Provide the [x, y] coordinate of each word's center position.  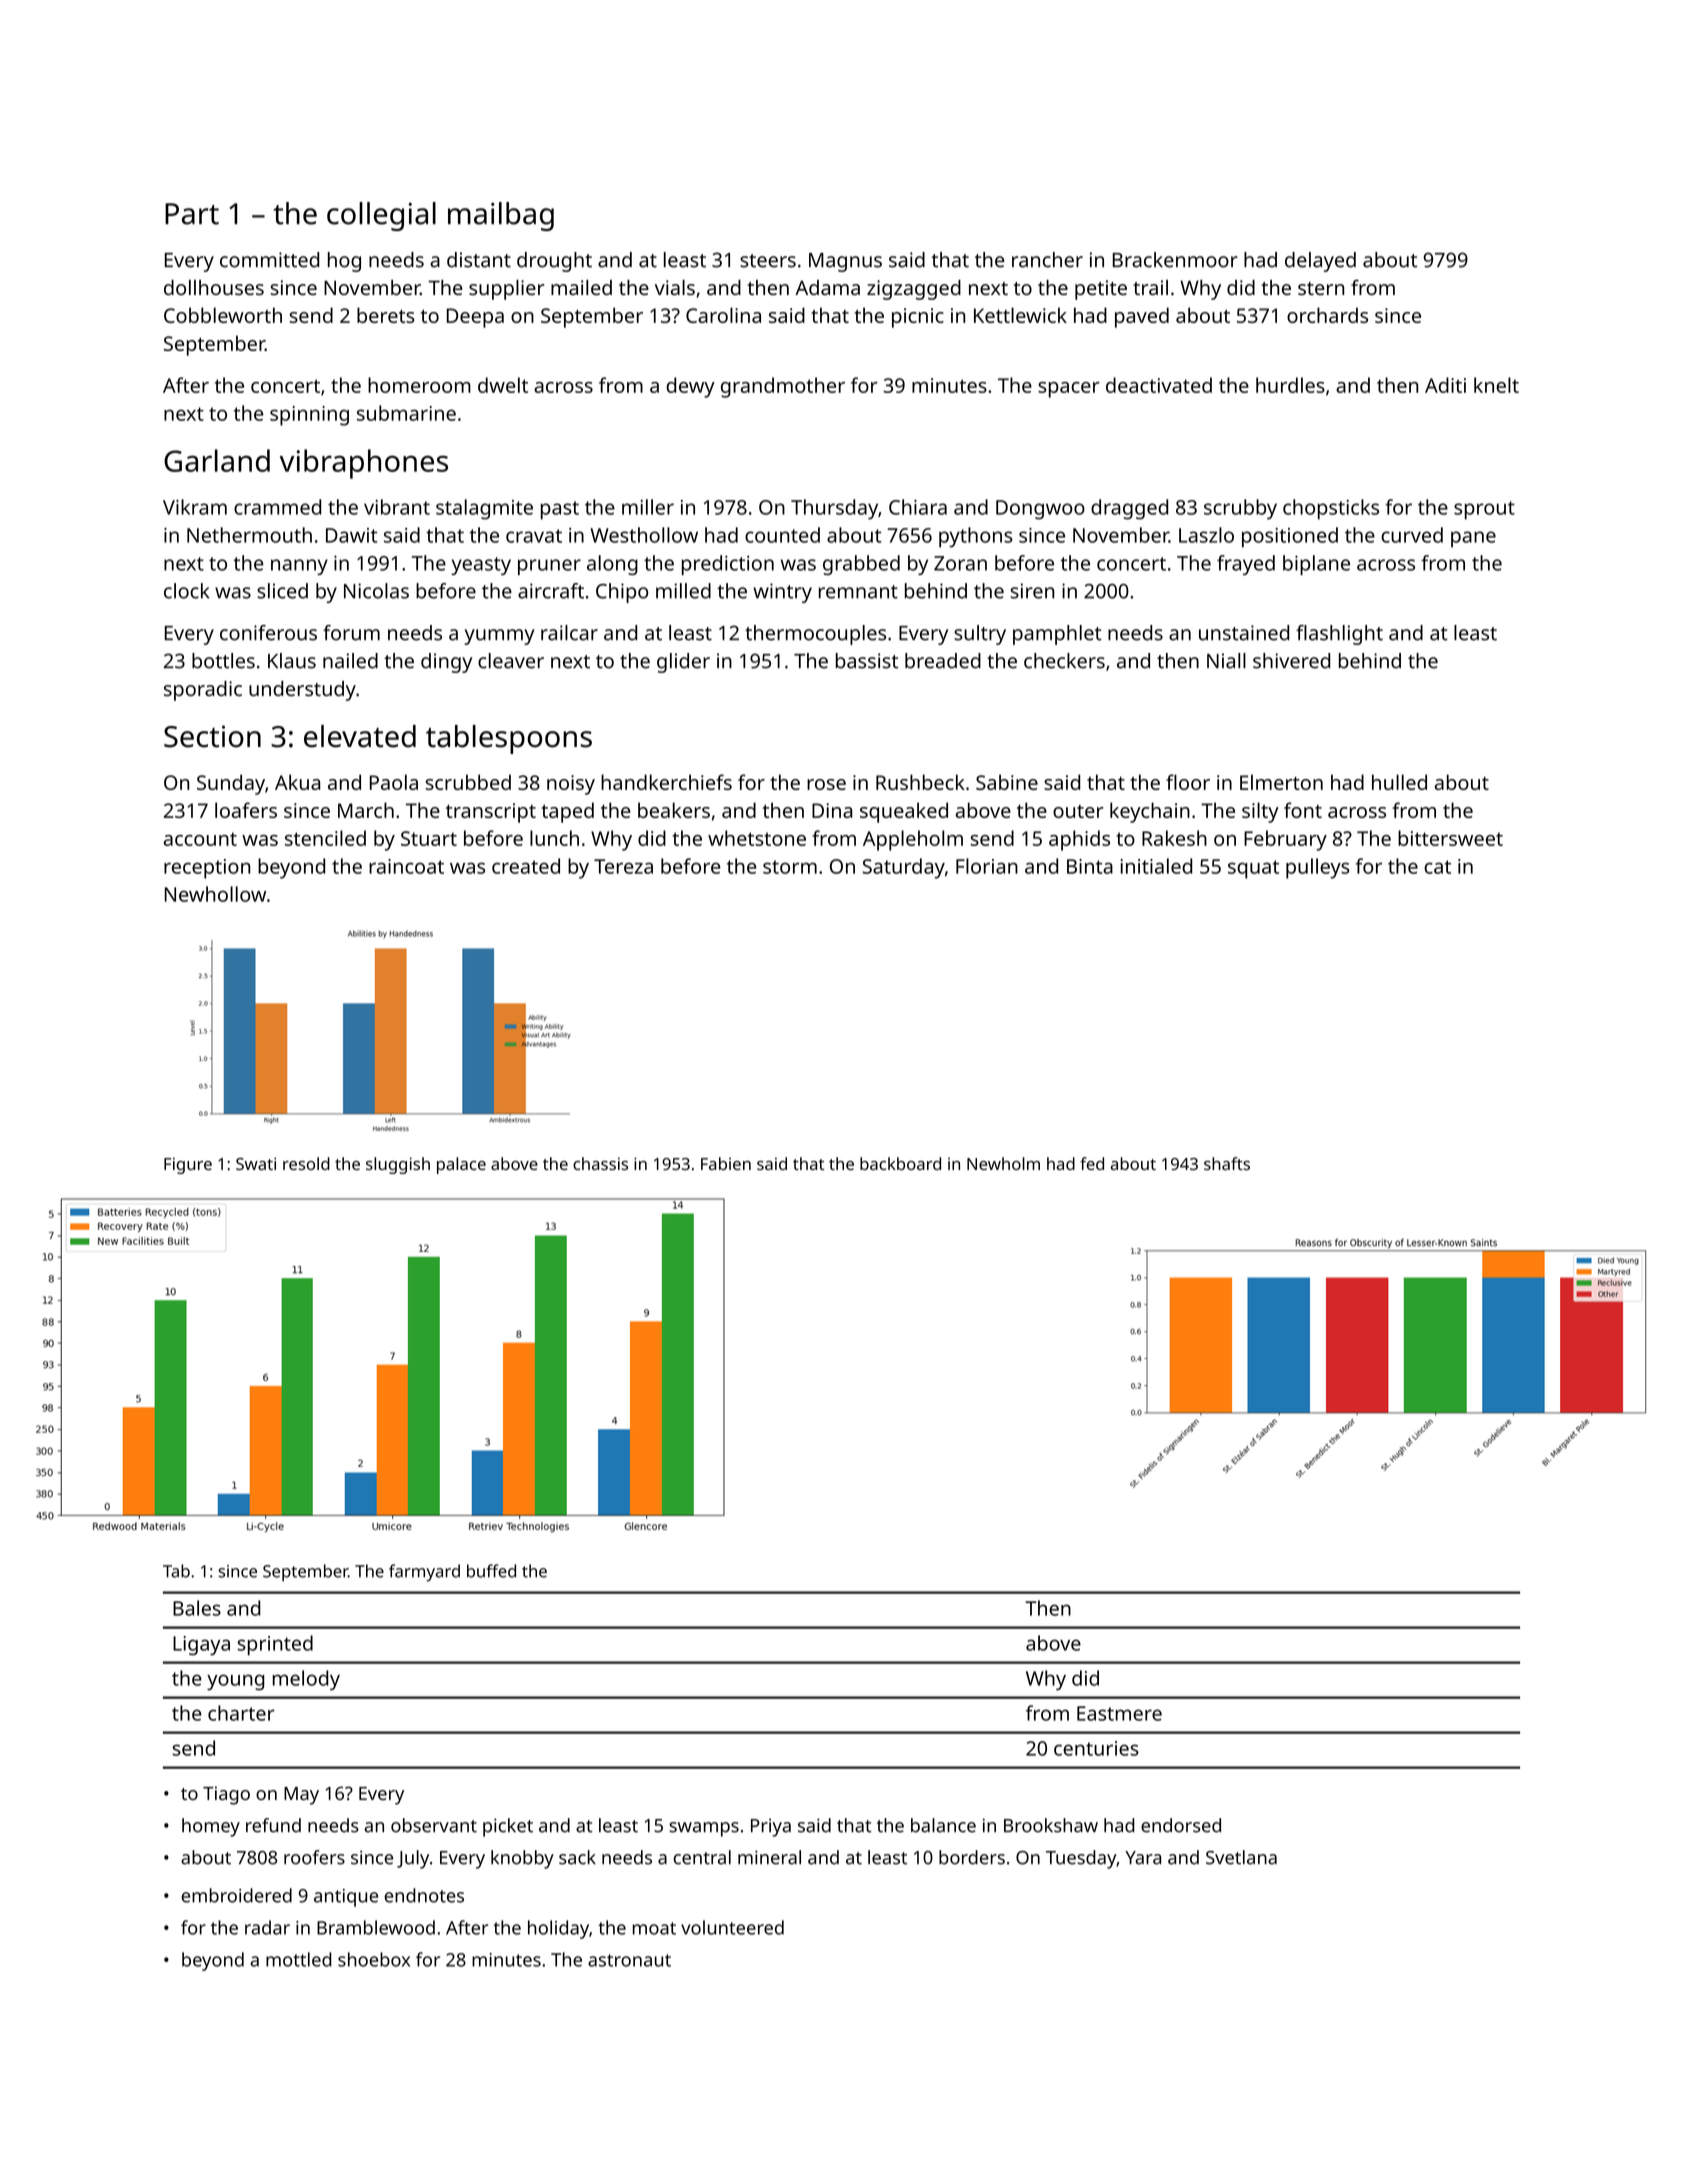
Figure [188, 1165]
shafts [1227, 1163]
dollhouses [214, 287]
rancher [1047, 260]
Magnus [845, 262]
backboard [900, 1163]
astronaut [629, 1960]
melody [306, 1680]
